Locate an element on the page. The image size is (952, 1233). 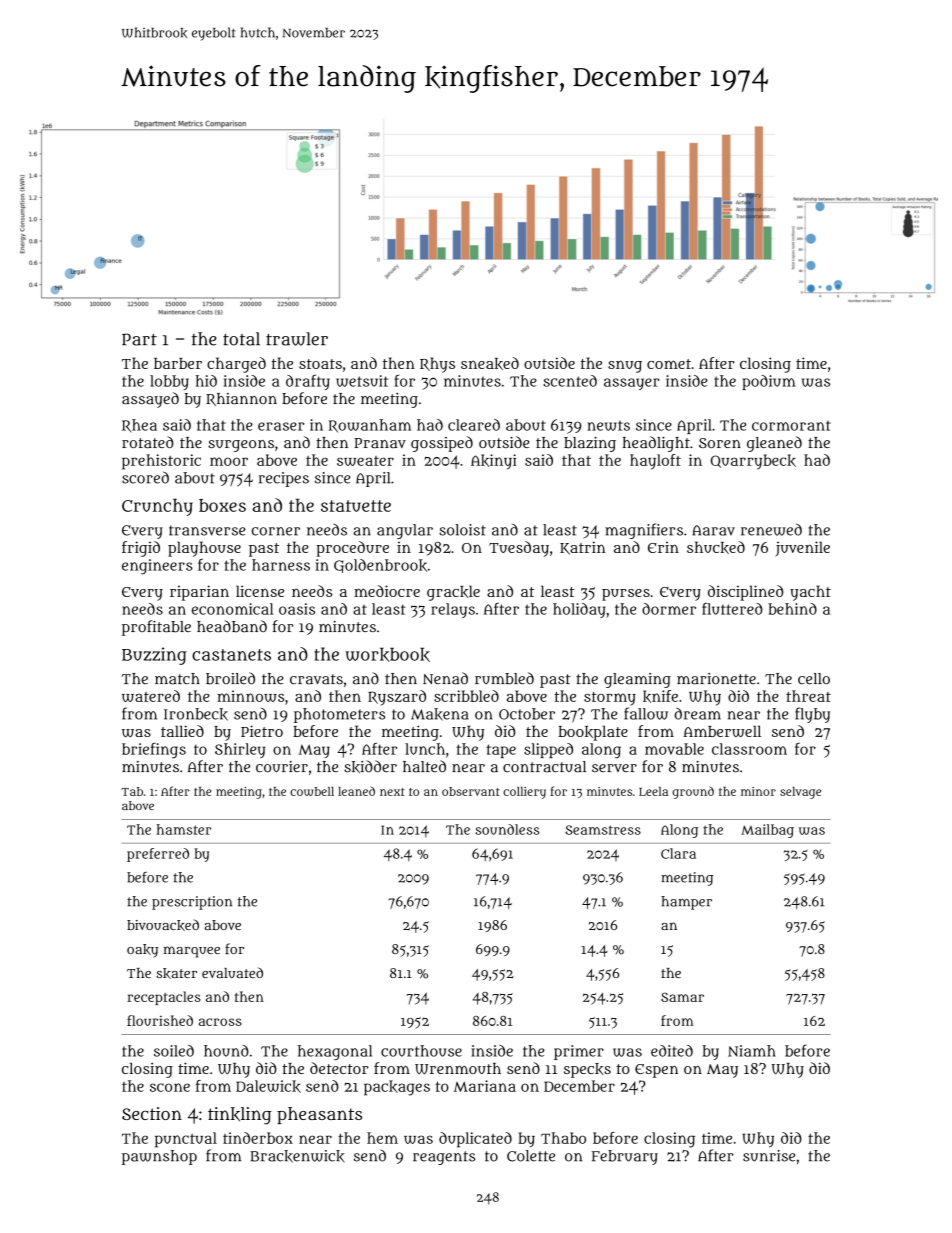
trawler is located at coordinates (297, 339).
